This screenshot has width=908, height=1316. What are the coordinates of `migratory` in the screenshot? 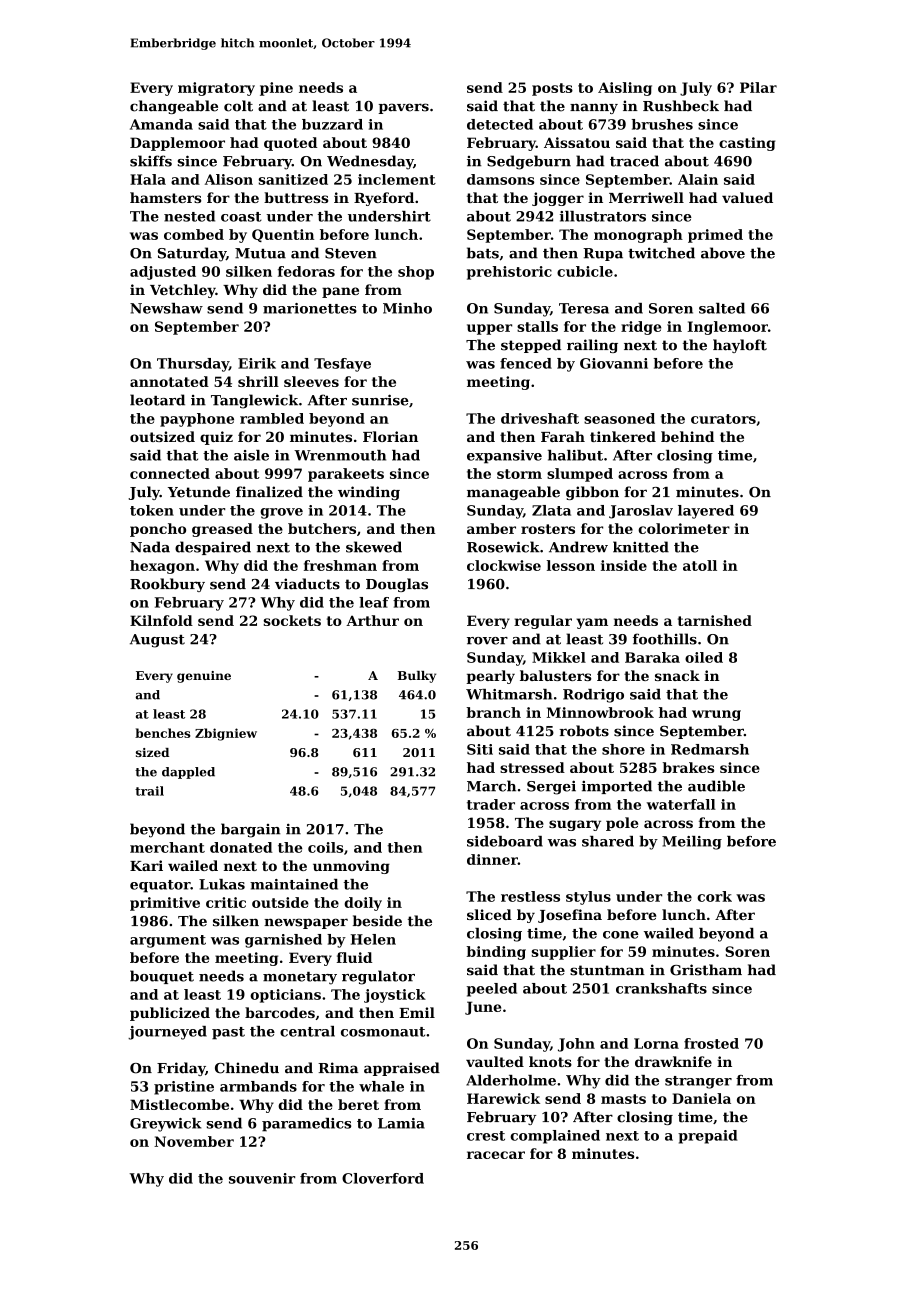 It's located at (216, 89).
